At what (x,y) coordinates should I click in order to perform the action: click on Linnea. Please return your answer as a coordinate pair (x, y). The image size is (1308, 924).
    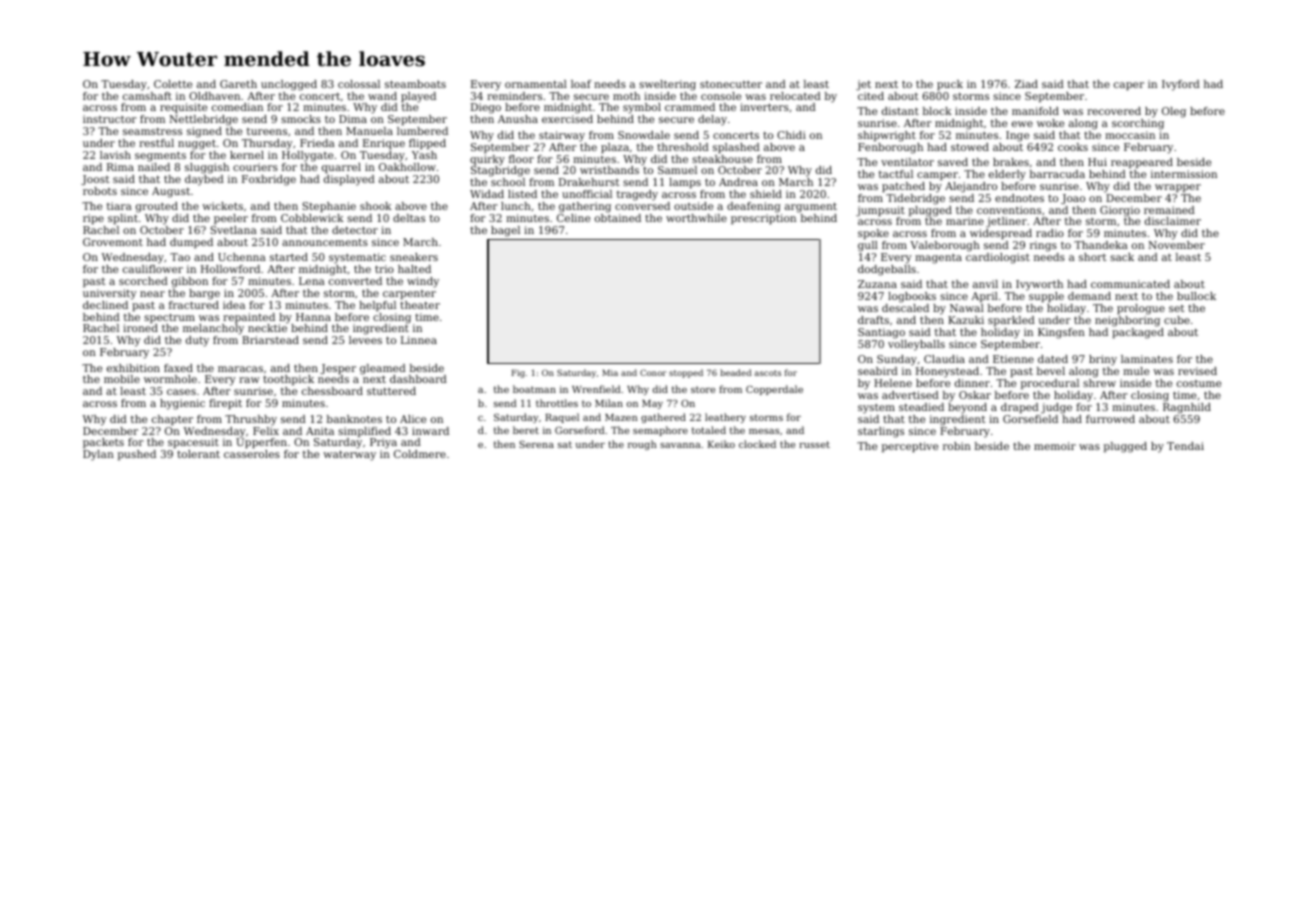
    Looking at the image, I should click on (419, 340).
